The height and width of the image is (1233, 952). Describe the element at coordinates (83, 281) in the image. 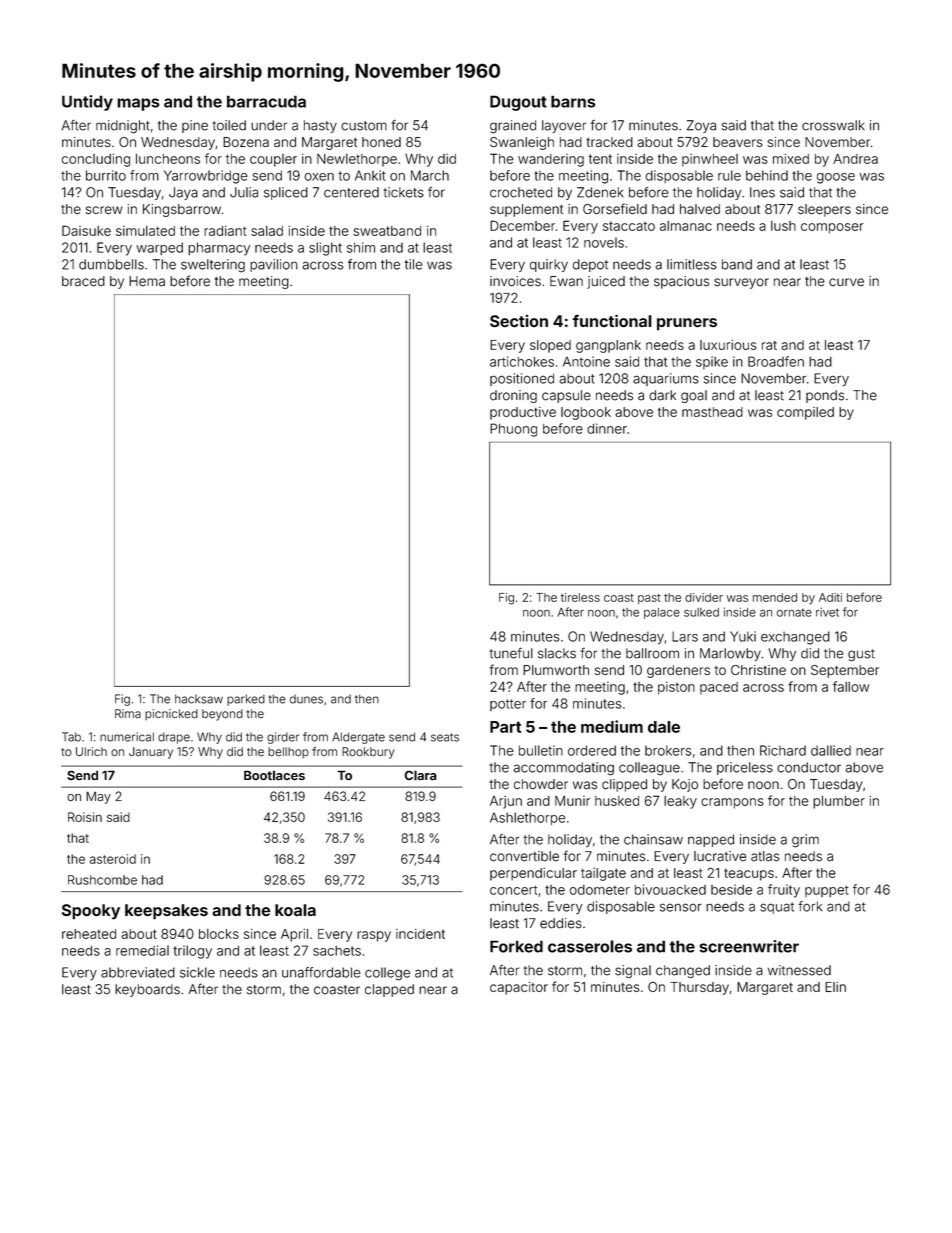

I see `braced` at that location.
